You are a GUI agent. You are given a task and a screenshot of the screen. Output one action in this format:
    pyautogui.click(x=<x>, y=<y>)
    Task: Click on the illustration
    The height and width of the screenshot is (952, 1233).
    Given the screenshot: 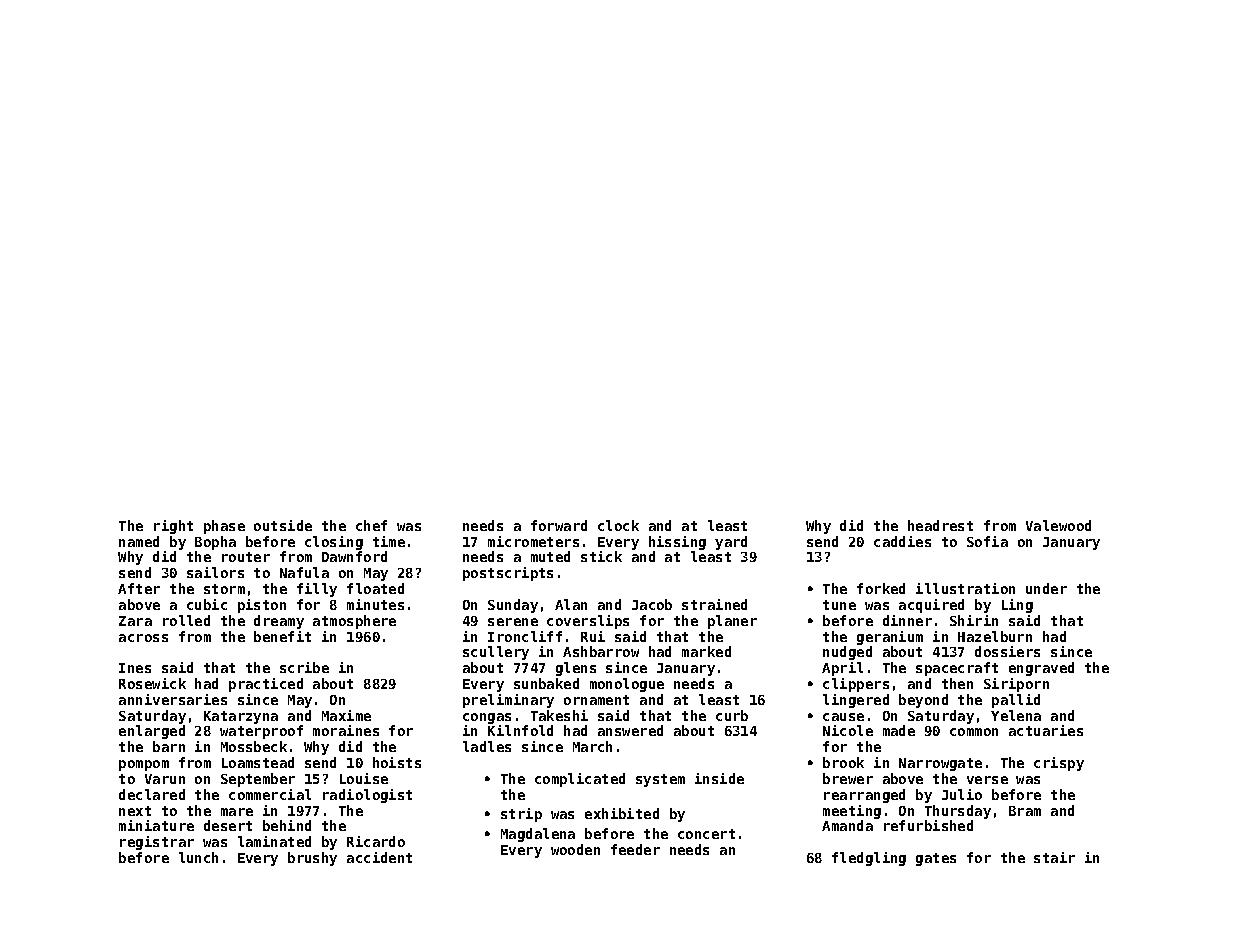 What is the action you would take?
    pyautogui.click(x=965, y=588)
